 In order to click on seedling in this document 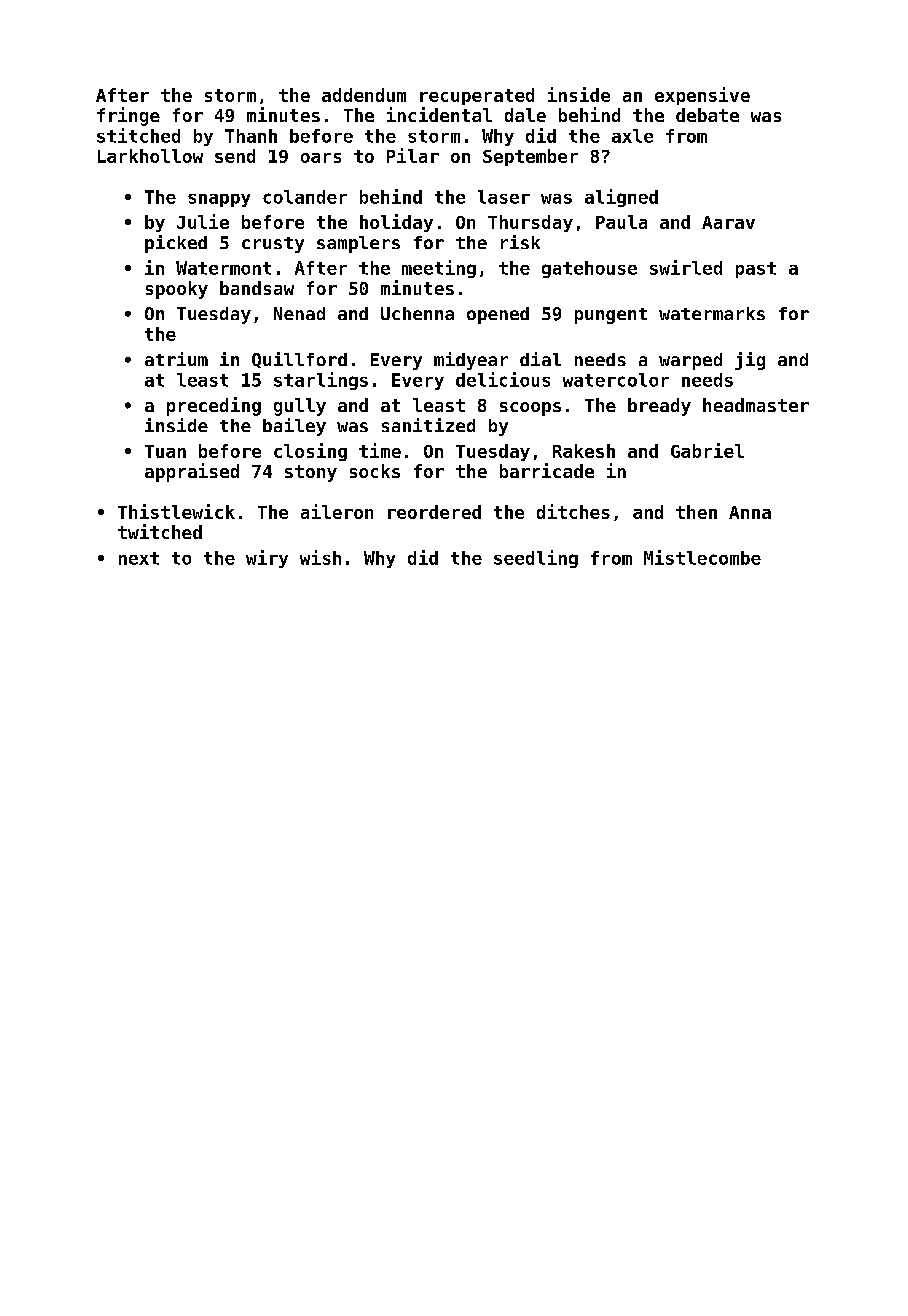, I will do `click(536, 559)`.
